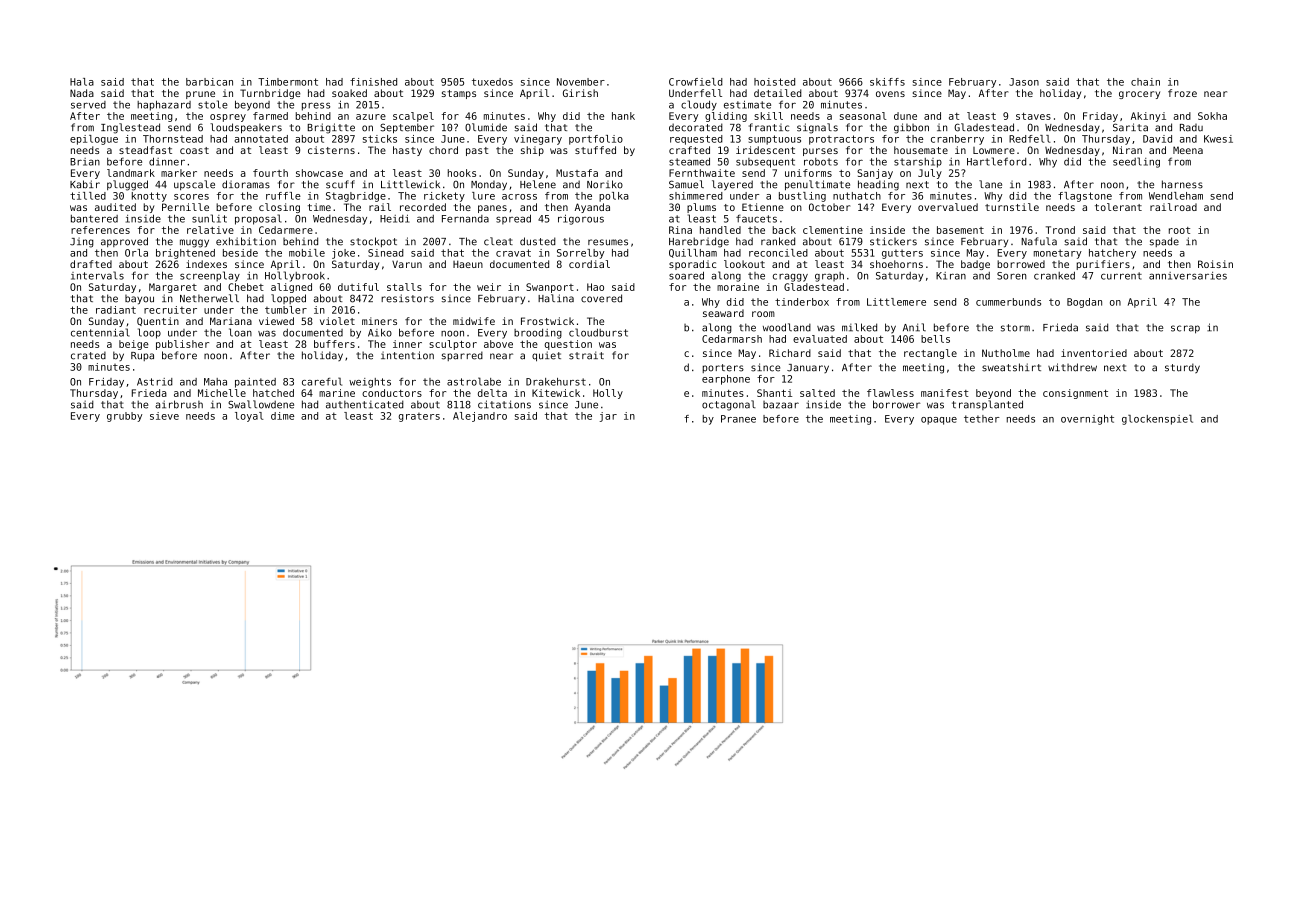  What do you see at coordinates (1012, 207) in the document?
I see `turnstile` at bounding box center [1012, 207].
